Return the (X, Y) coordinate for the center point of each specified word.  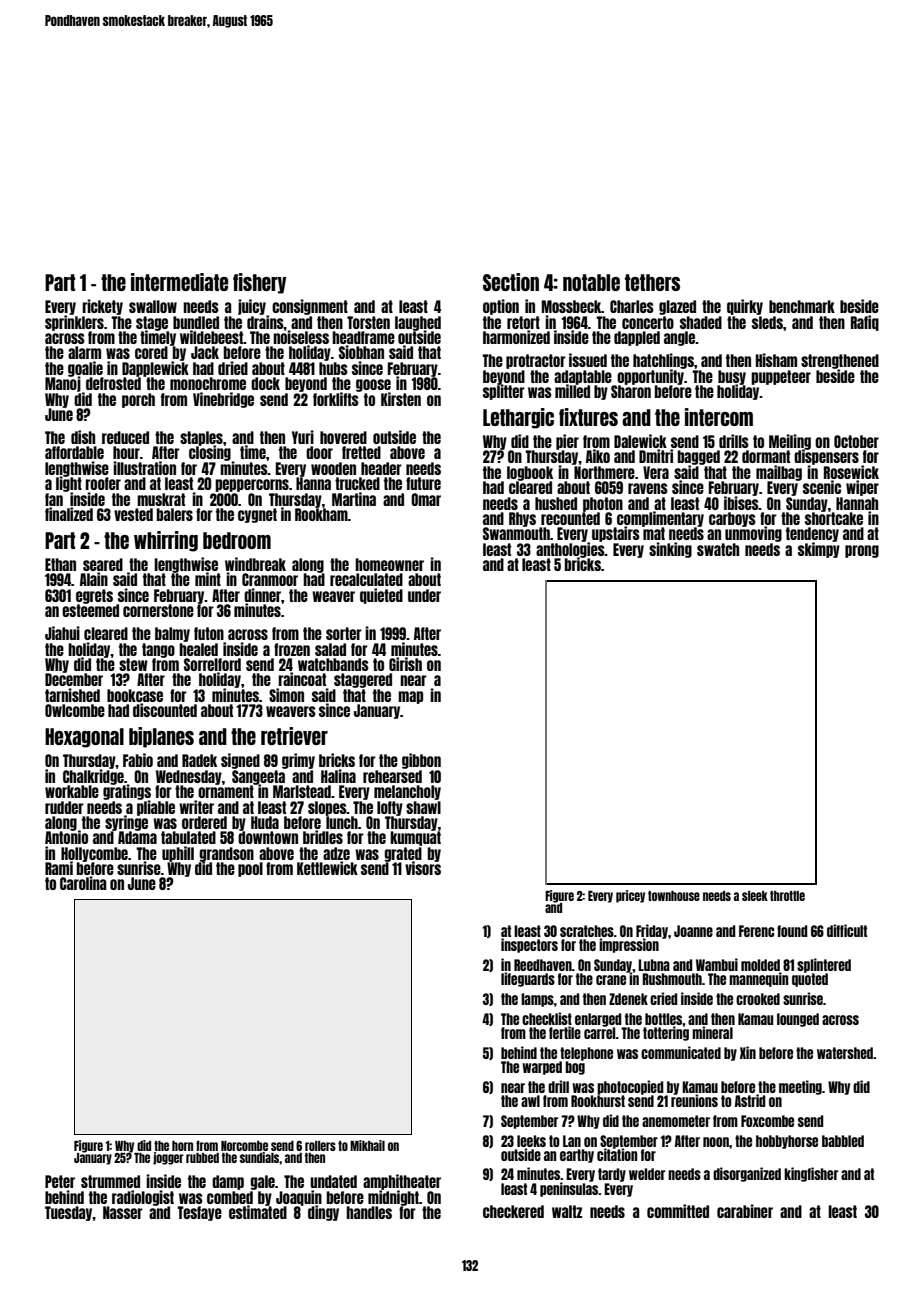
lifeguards (528, 979)
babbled (843, 1141)
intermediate (179, 282)
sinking (670, 550)
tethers (652, 282)
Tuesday (69, 1213)
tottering (666, 1034)
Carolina (83, 883)
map (410, 697)
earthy (577, 1156)
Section (511, 282)
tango (158, 650)
